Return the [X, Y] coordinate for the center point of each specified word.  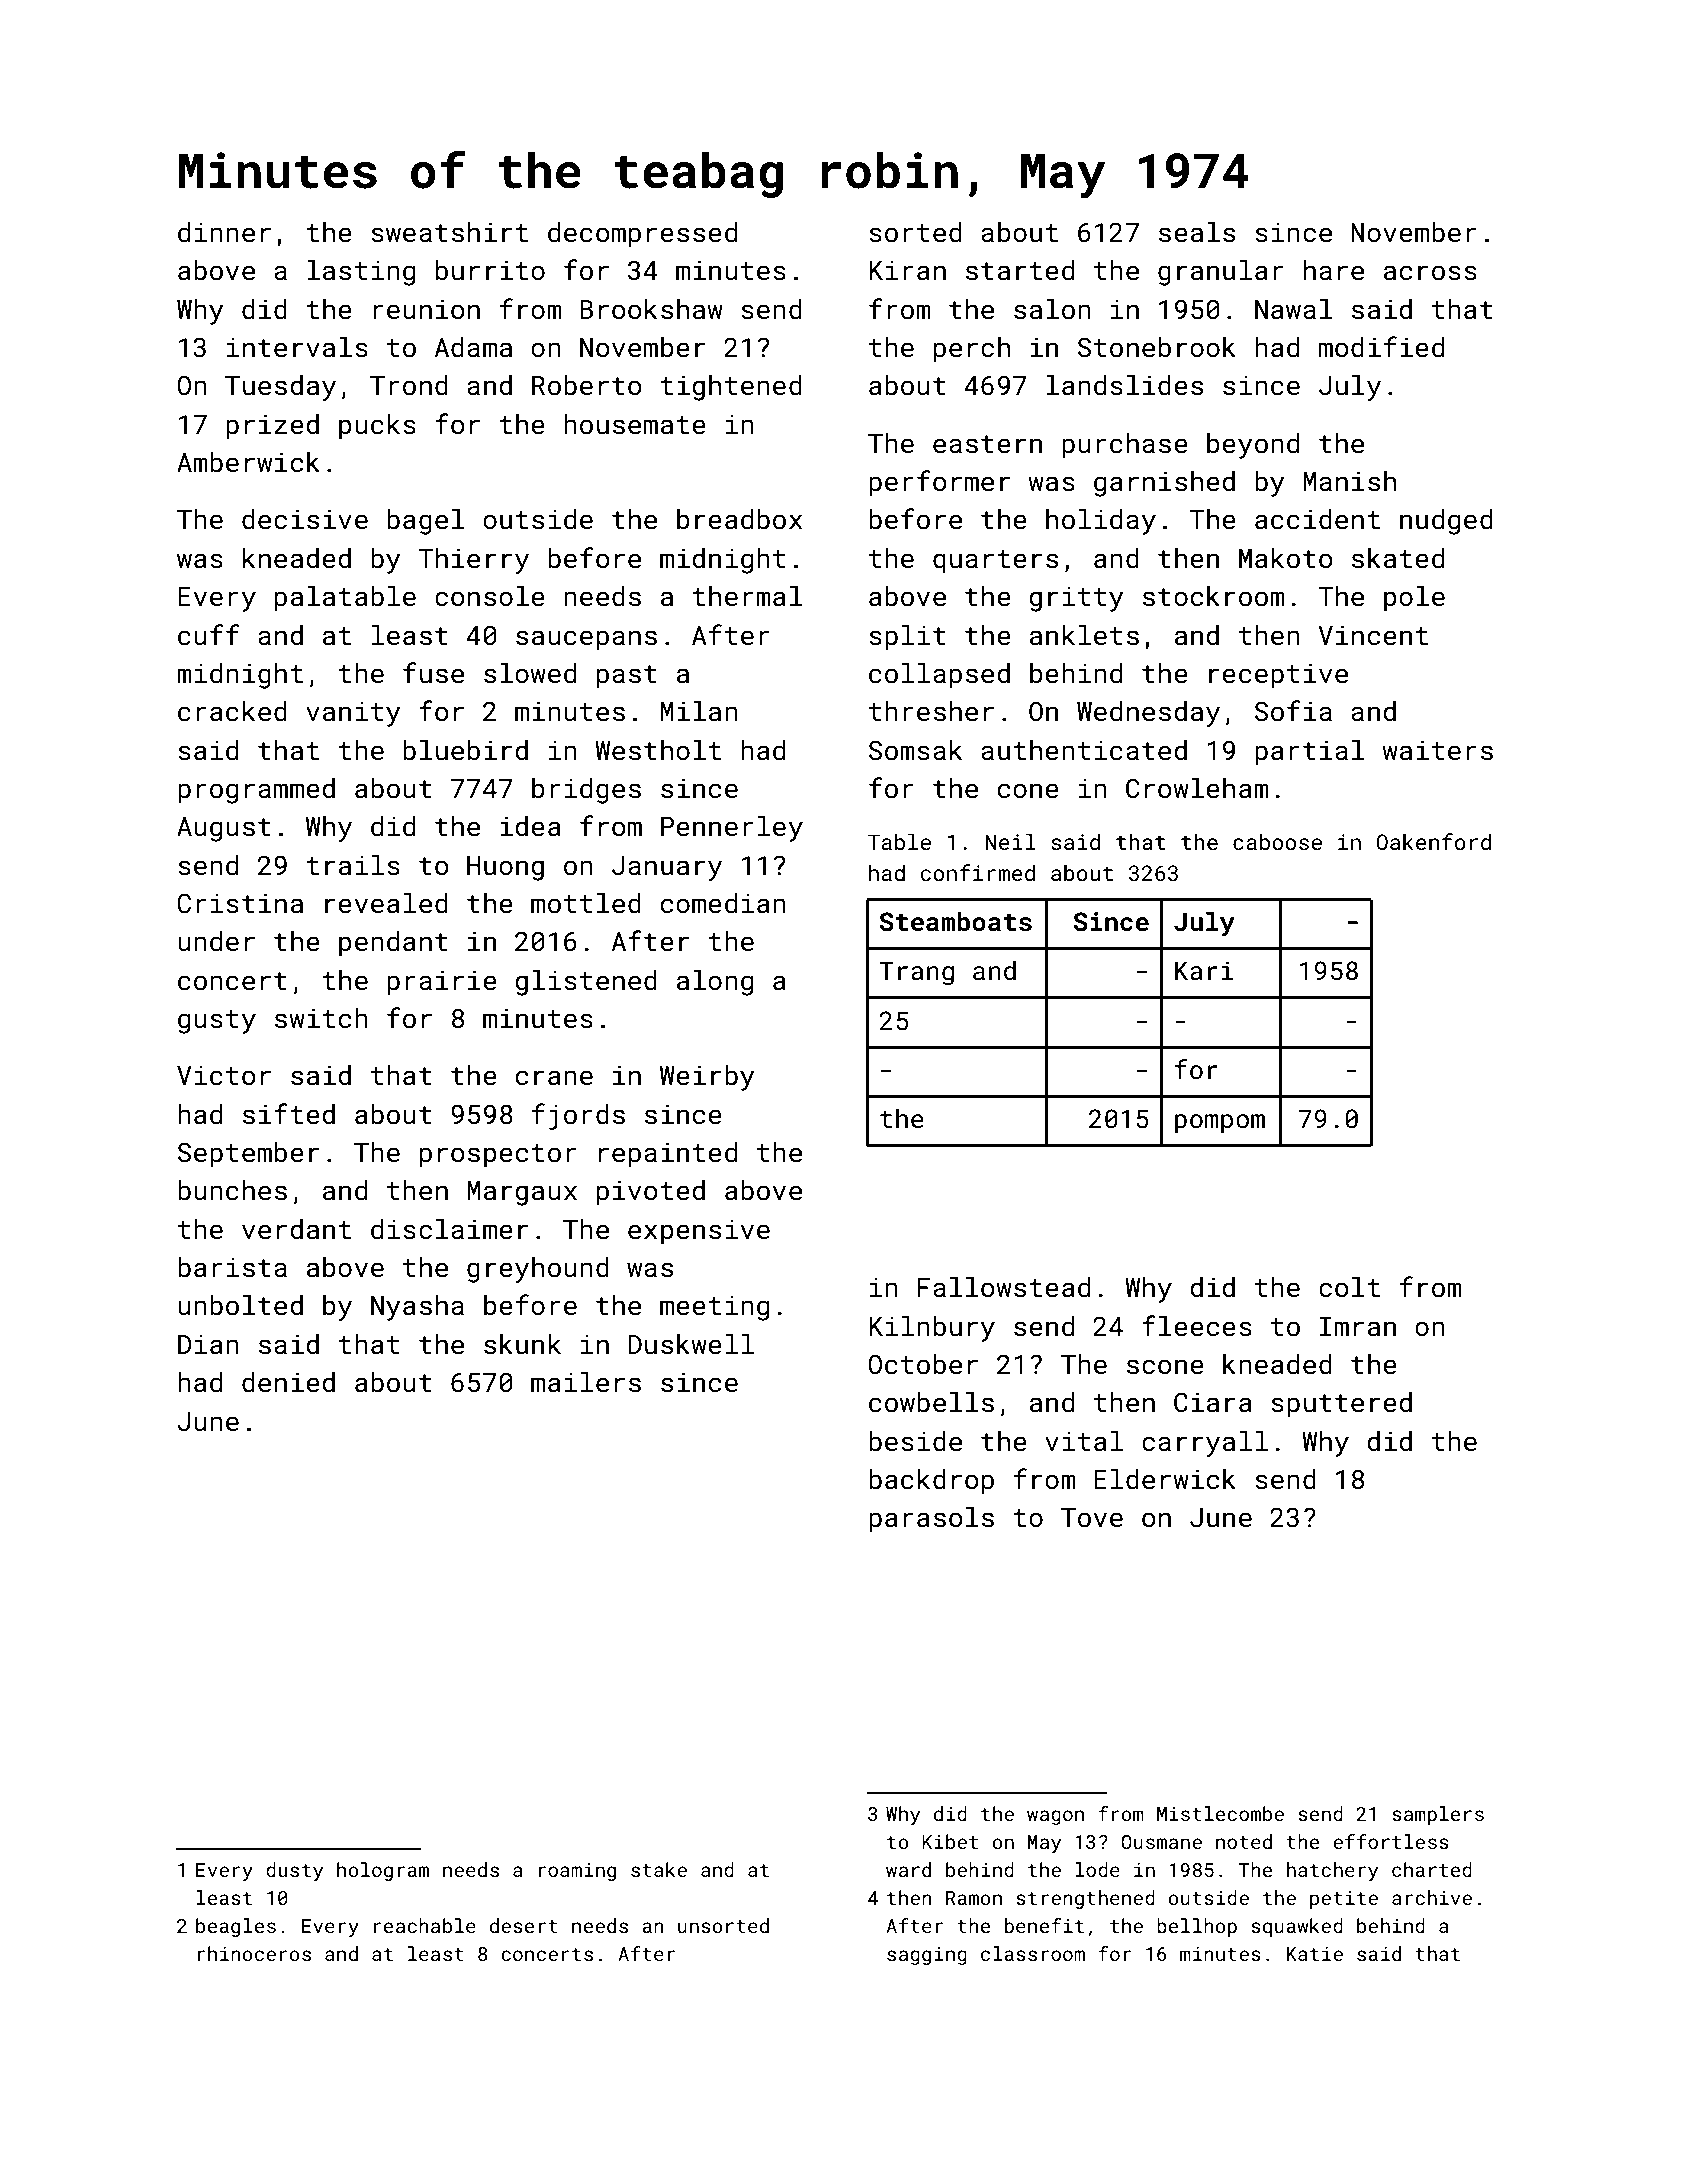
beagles [236, 1927]
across [1430, 273]
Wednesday [1148, 714]
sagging [927, 1956]
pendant [393, 944]
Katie [1315, 1954]
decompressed [642, 235]
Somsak [915, 750]
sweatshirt [449, 232]
